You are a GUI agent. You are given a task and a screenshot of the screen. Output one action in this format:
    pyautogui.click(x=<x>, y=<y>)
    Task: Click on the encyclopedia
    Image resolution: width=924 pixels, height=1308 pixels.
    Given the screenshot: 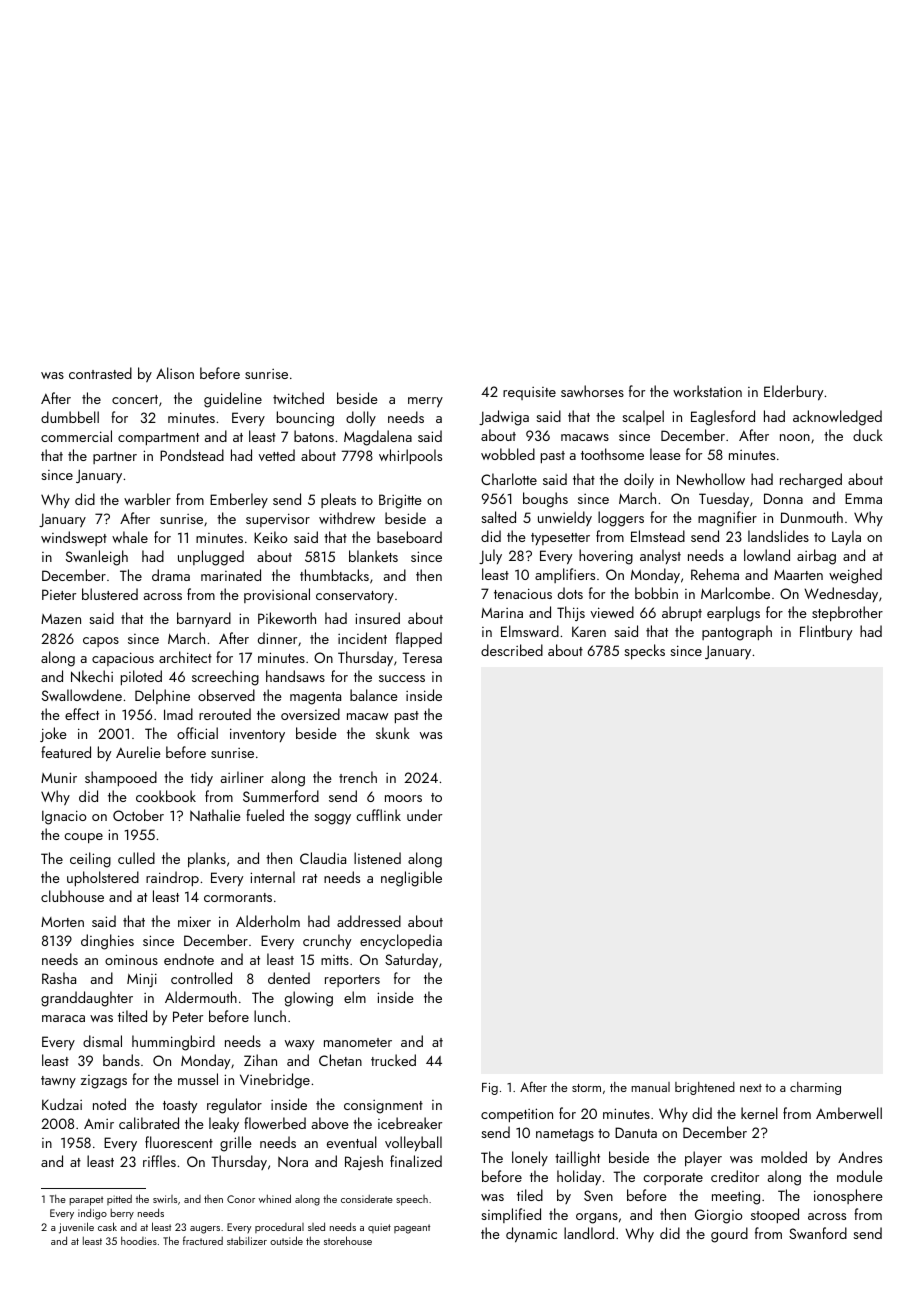 What is the action you would take?
    pyautogui.click(x=401, y=941)
